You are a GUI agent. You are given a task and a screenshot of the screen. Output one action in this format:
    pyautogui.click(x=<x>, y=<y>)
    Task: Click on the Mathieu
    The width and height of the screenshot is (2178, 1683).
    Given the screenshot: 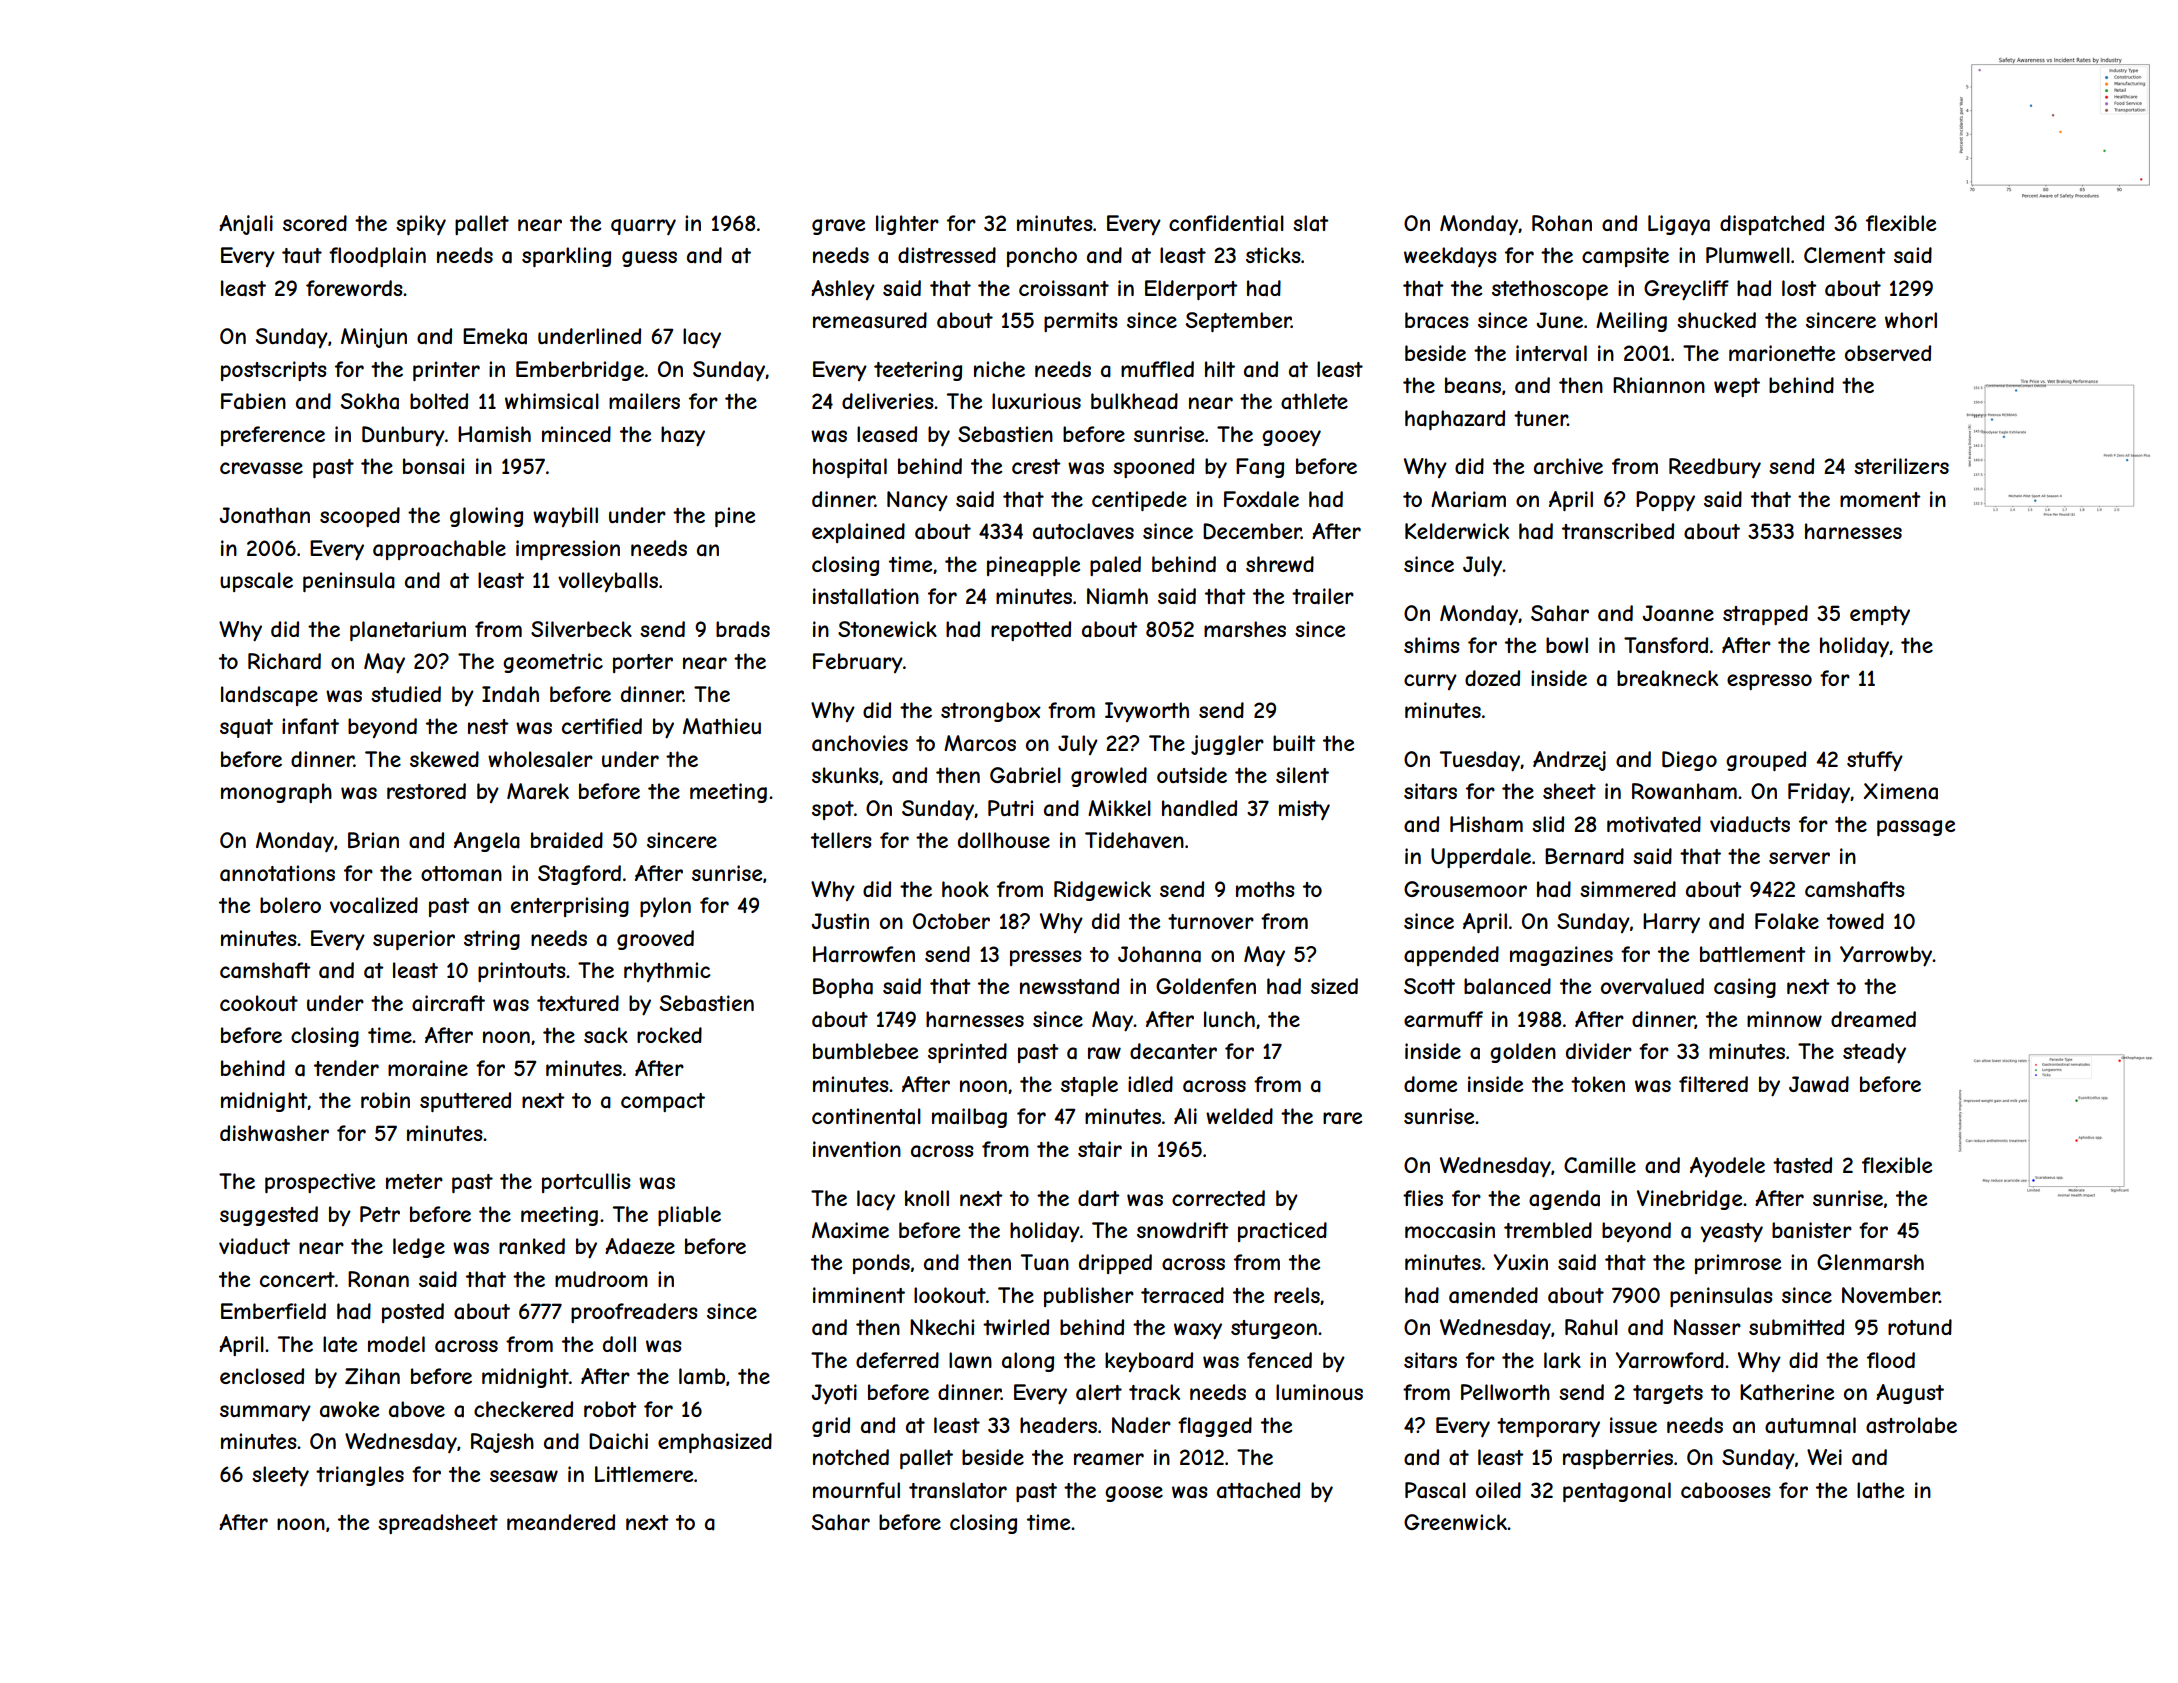 What is the action you would take?
    pyautogui.click(x=722, y=726)
